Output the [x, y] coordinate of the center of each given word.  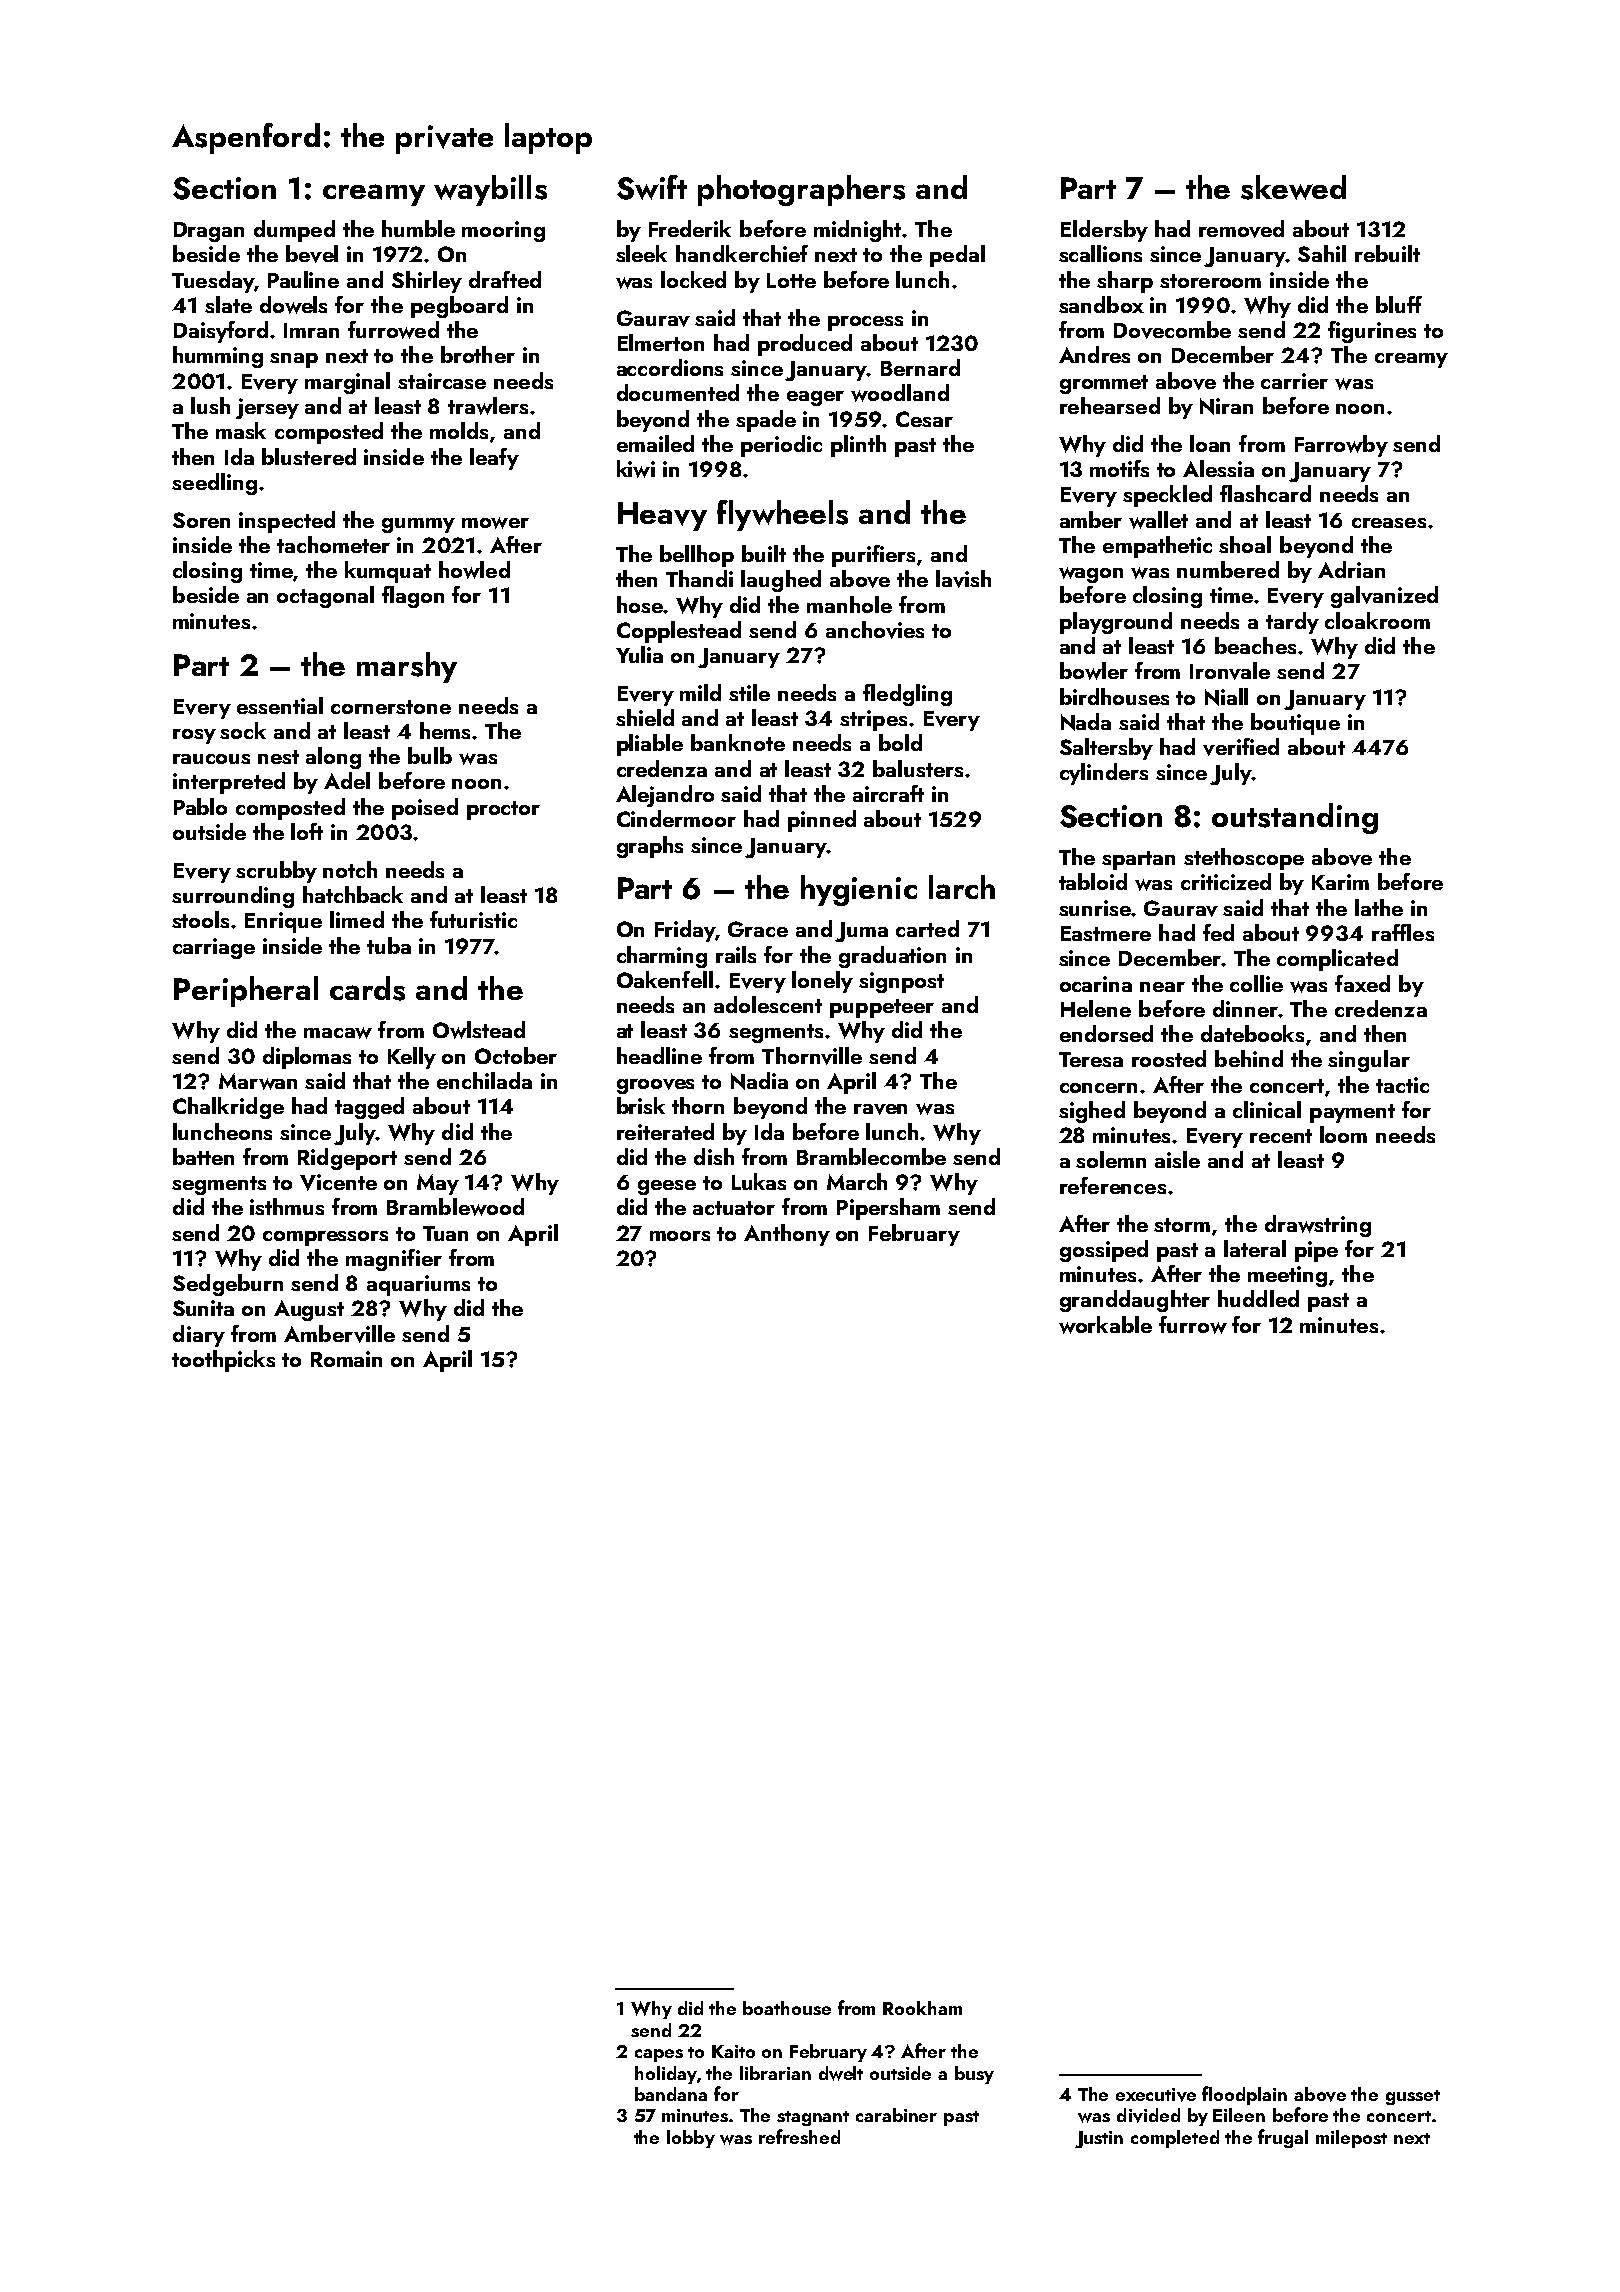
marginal [347, 383]
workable [1105, 1325]
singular [1369, 1061]
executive [1156, 2095]
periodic [781, 446]
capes [659, 2055]
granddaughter [1135, 1301]
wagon [1091, 575]
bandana [671, 2094]
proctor [503, 810]
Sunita [203, 1308]
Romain [346, 1359]
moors [680, 1236]
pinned [822, 821]
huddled [1258, 1298]
